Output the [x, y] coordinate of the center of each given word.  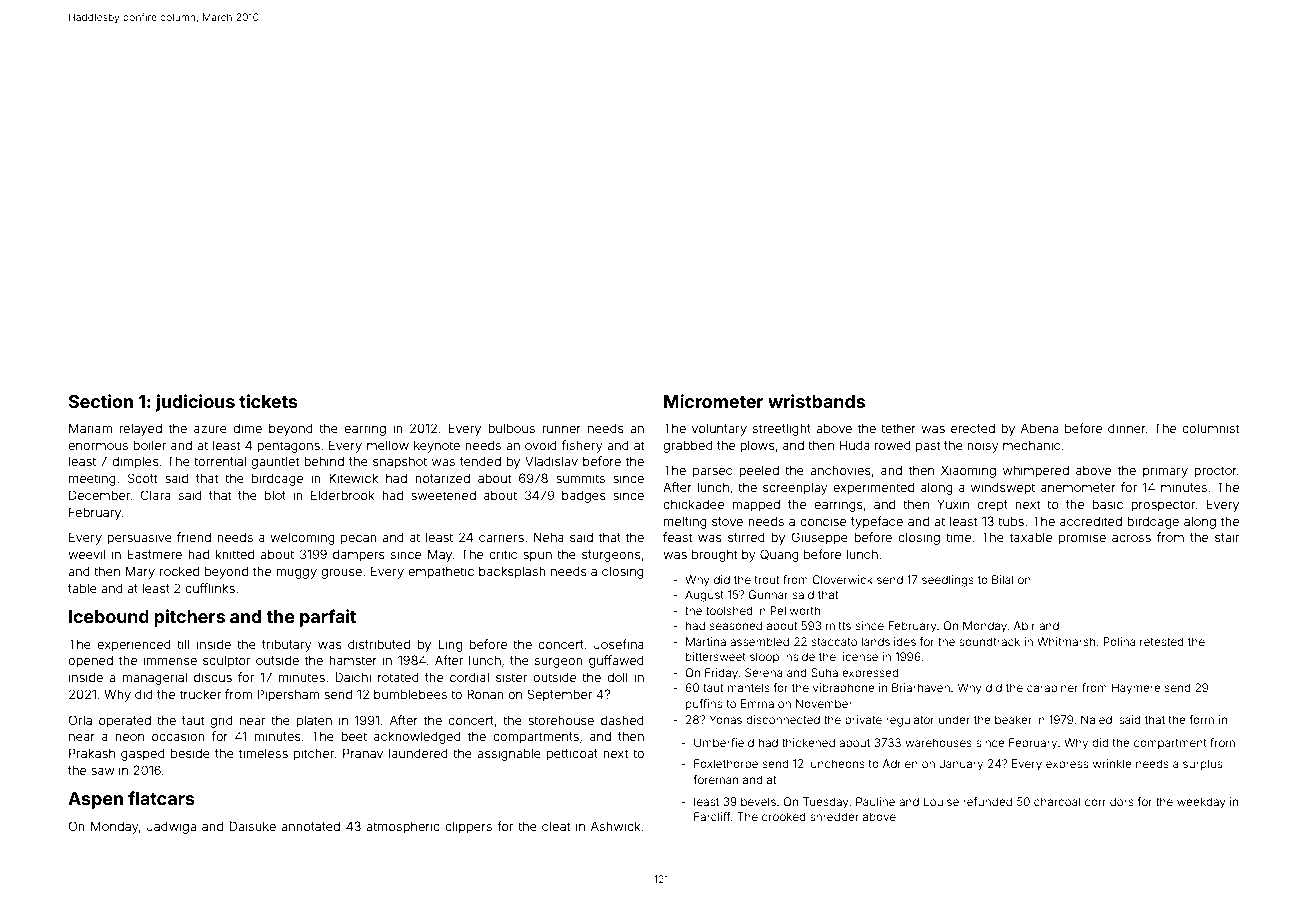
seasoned [736, 625]
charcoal [1057, 801]
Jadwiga [171, 827]
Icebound [109, 616]
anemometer [1078, 487]
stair [1227, 537]
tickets [268, 401]
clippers [468, 827]
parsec [712, 473]
